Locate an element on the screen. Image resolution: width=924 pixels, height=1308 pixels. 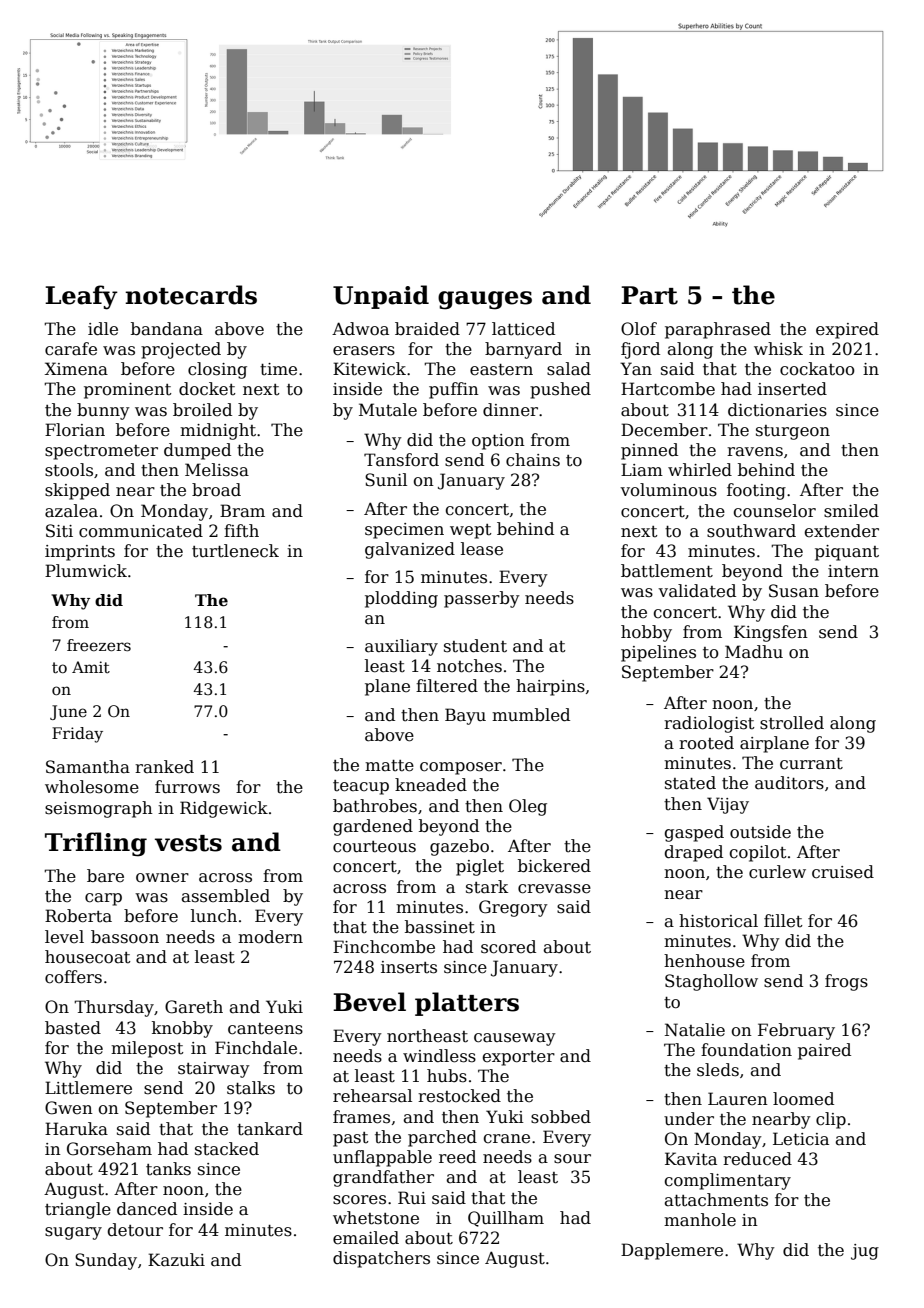
Mutale is located at coordinates (388, 410).
